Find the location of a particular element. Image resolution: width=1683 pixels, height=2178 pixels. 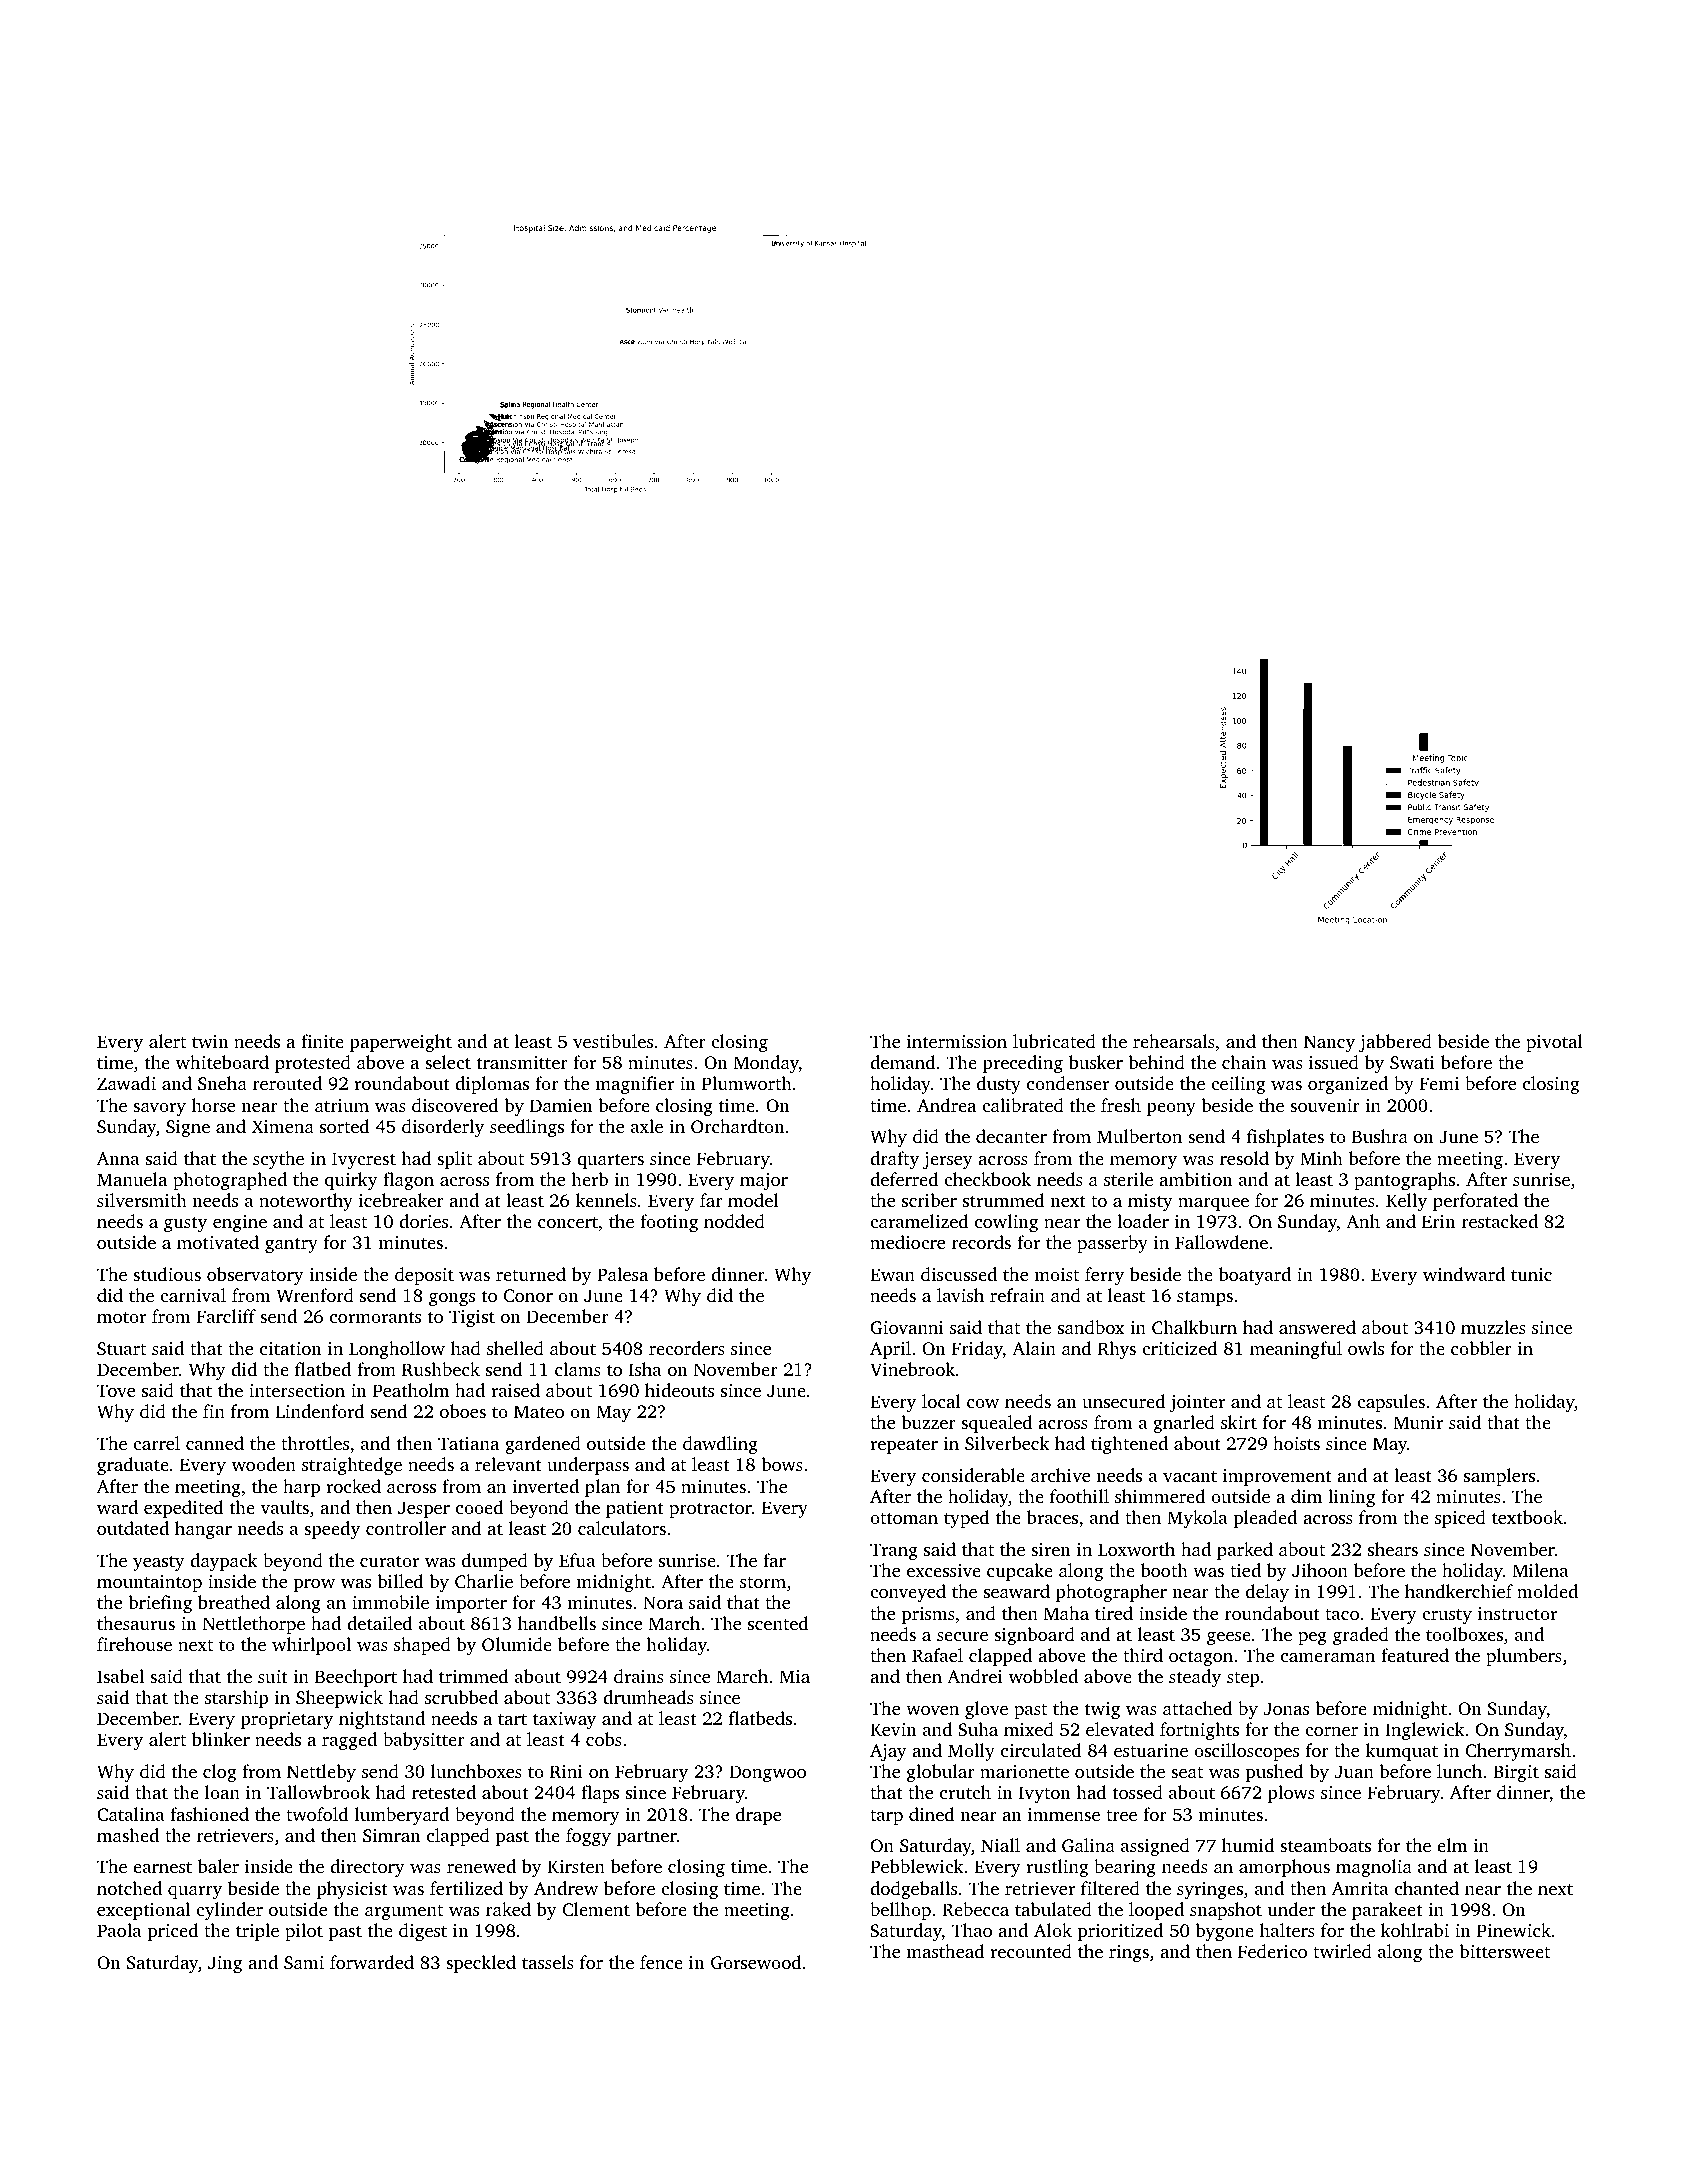

daypack is located at coordinates (223, 1562).
